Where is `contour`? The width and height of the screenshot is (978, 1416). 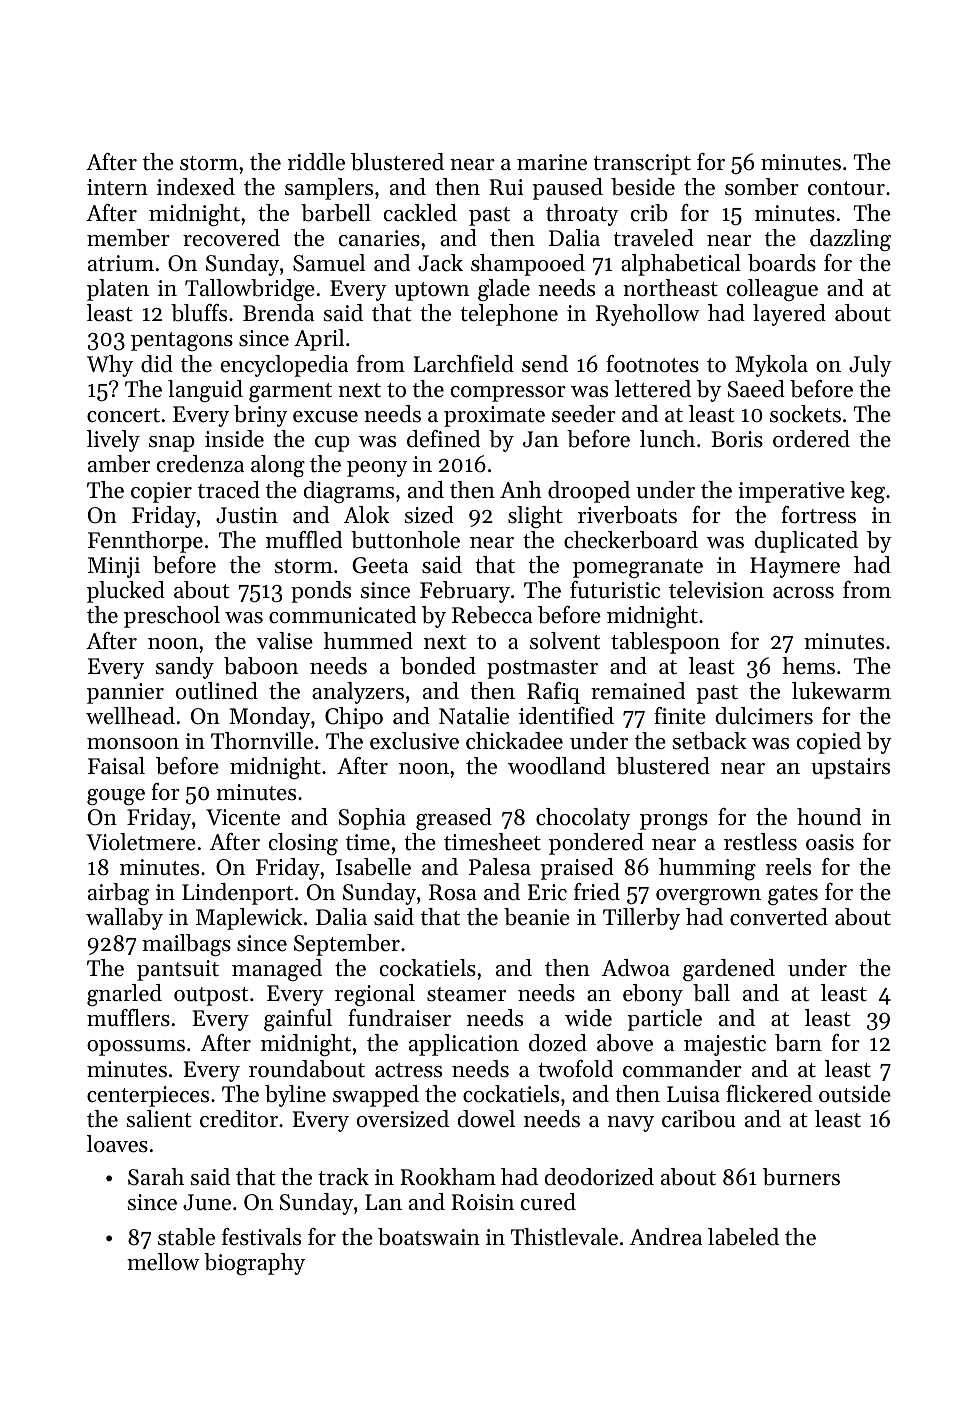
contour is located at coordinates (846, 188).
